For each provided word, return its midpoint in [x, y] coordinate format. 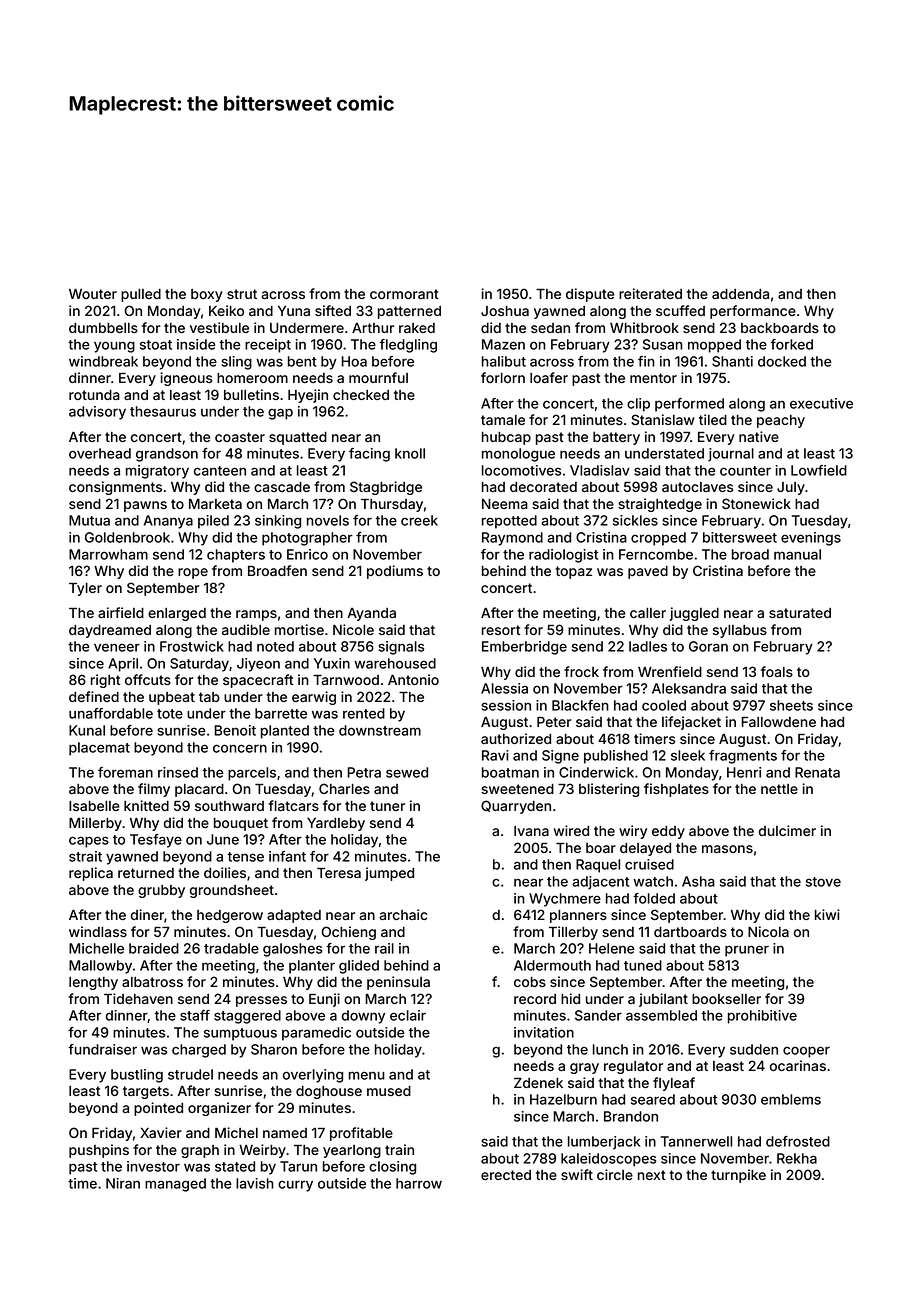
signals [401, 648]
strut [242, 294]
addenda [740, 294]
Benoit [235, 730]
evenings [811, 539]
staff [195, 1015]
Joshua [505, 311]
